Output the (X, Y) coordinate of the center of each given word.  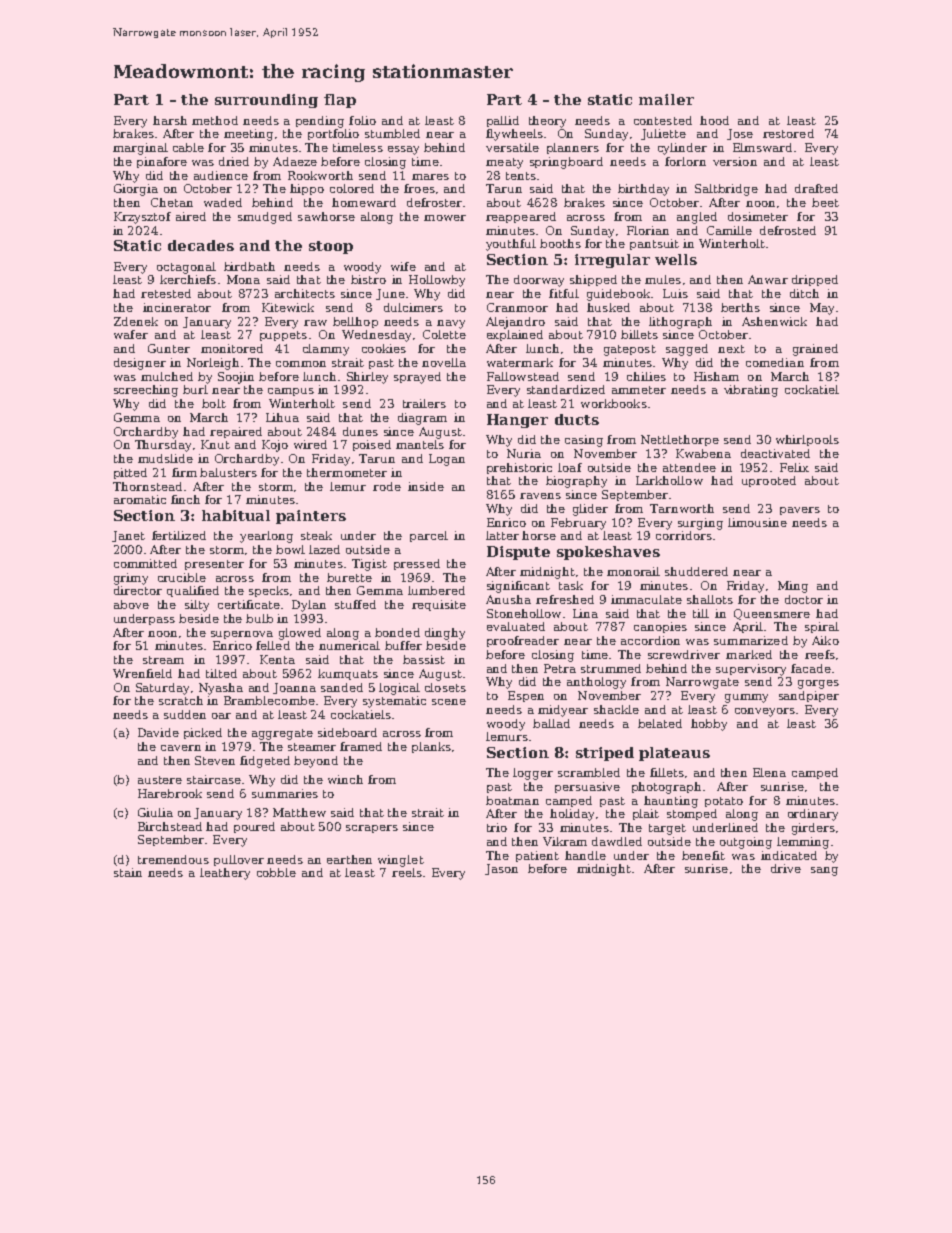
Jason (501, 869)
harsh (170, 120)
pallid (503, 121)
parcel (429, 536)
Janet (128, 536)
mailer (666, 99)
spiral (822, 627)
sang (824, 871)
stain (128, 872)
